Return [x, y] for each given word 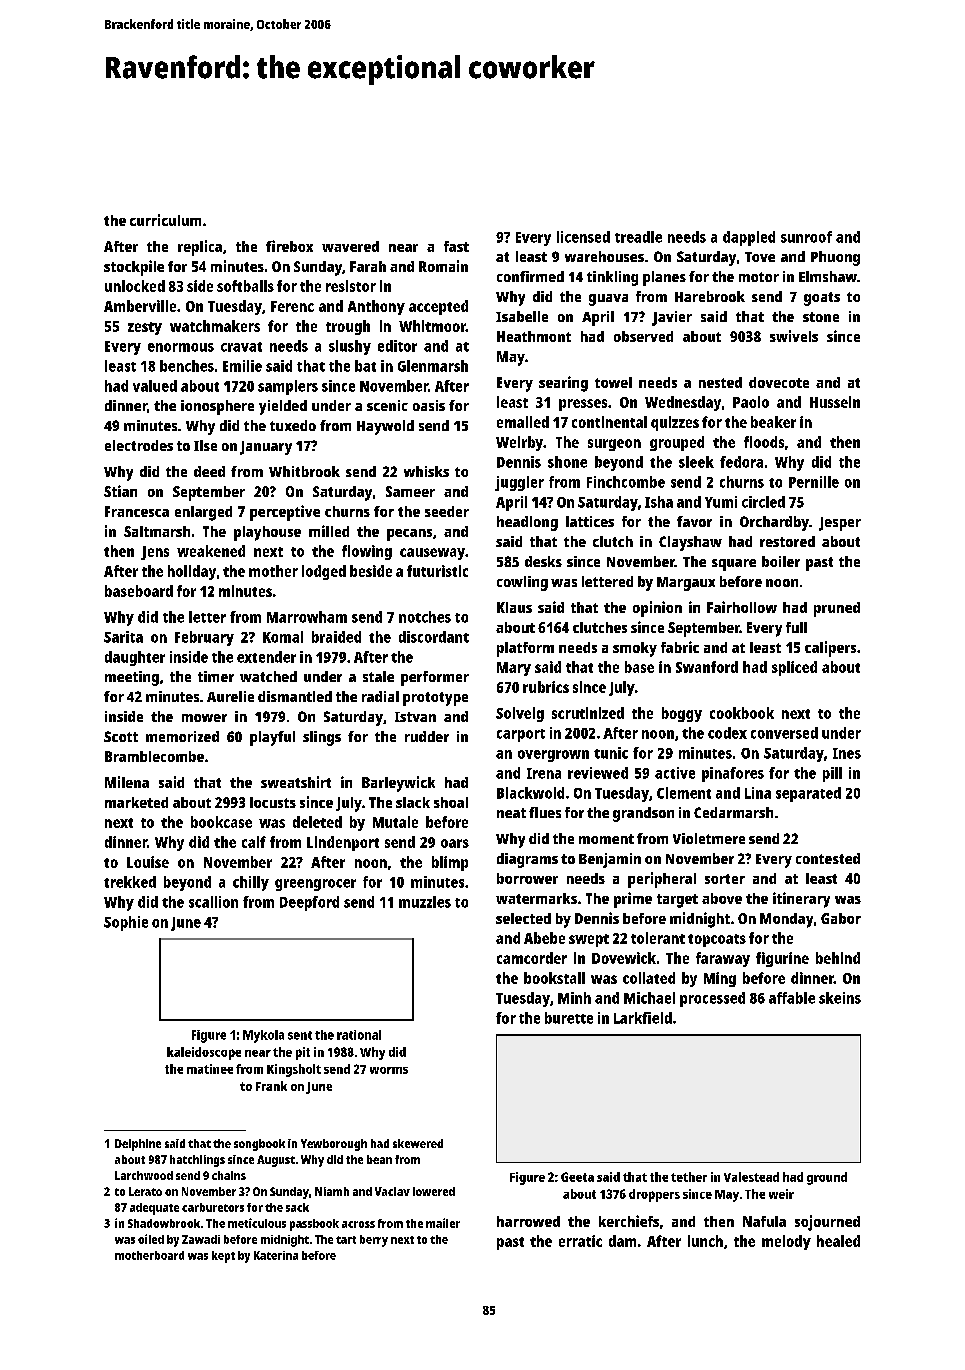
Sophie [126, 923]
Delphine [138, 1145]
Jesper [840, 524]
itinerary [801, 900]
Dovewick [624, 958]
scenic [387, 405]
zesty [145, 328]
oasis [429, 405]
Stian [120, 491]
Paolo [751, 402]
